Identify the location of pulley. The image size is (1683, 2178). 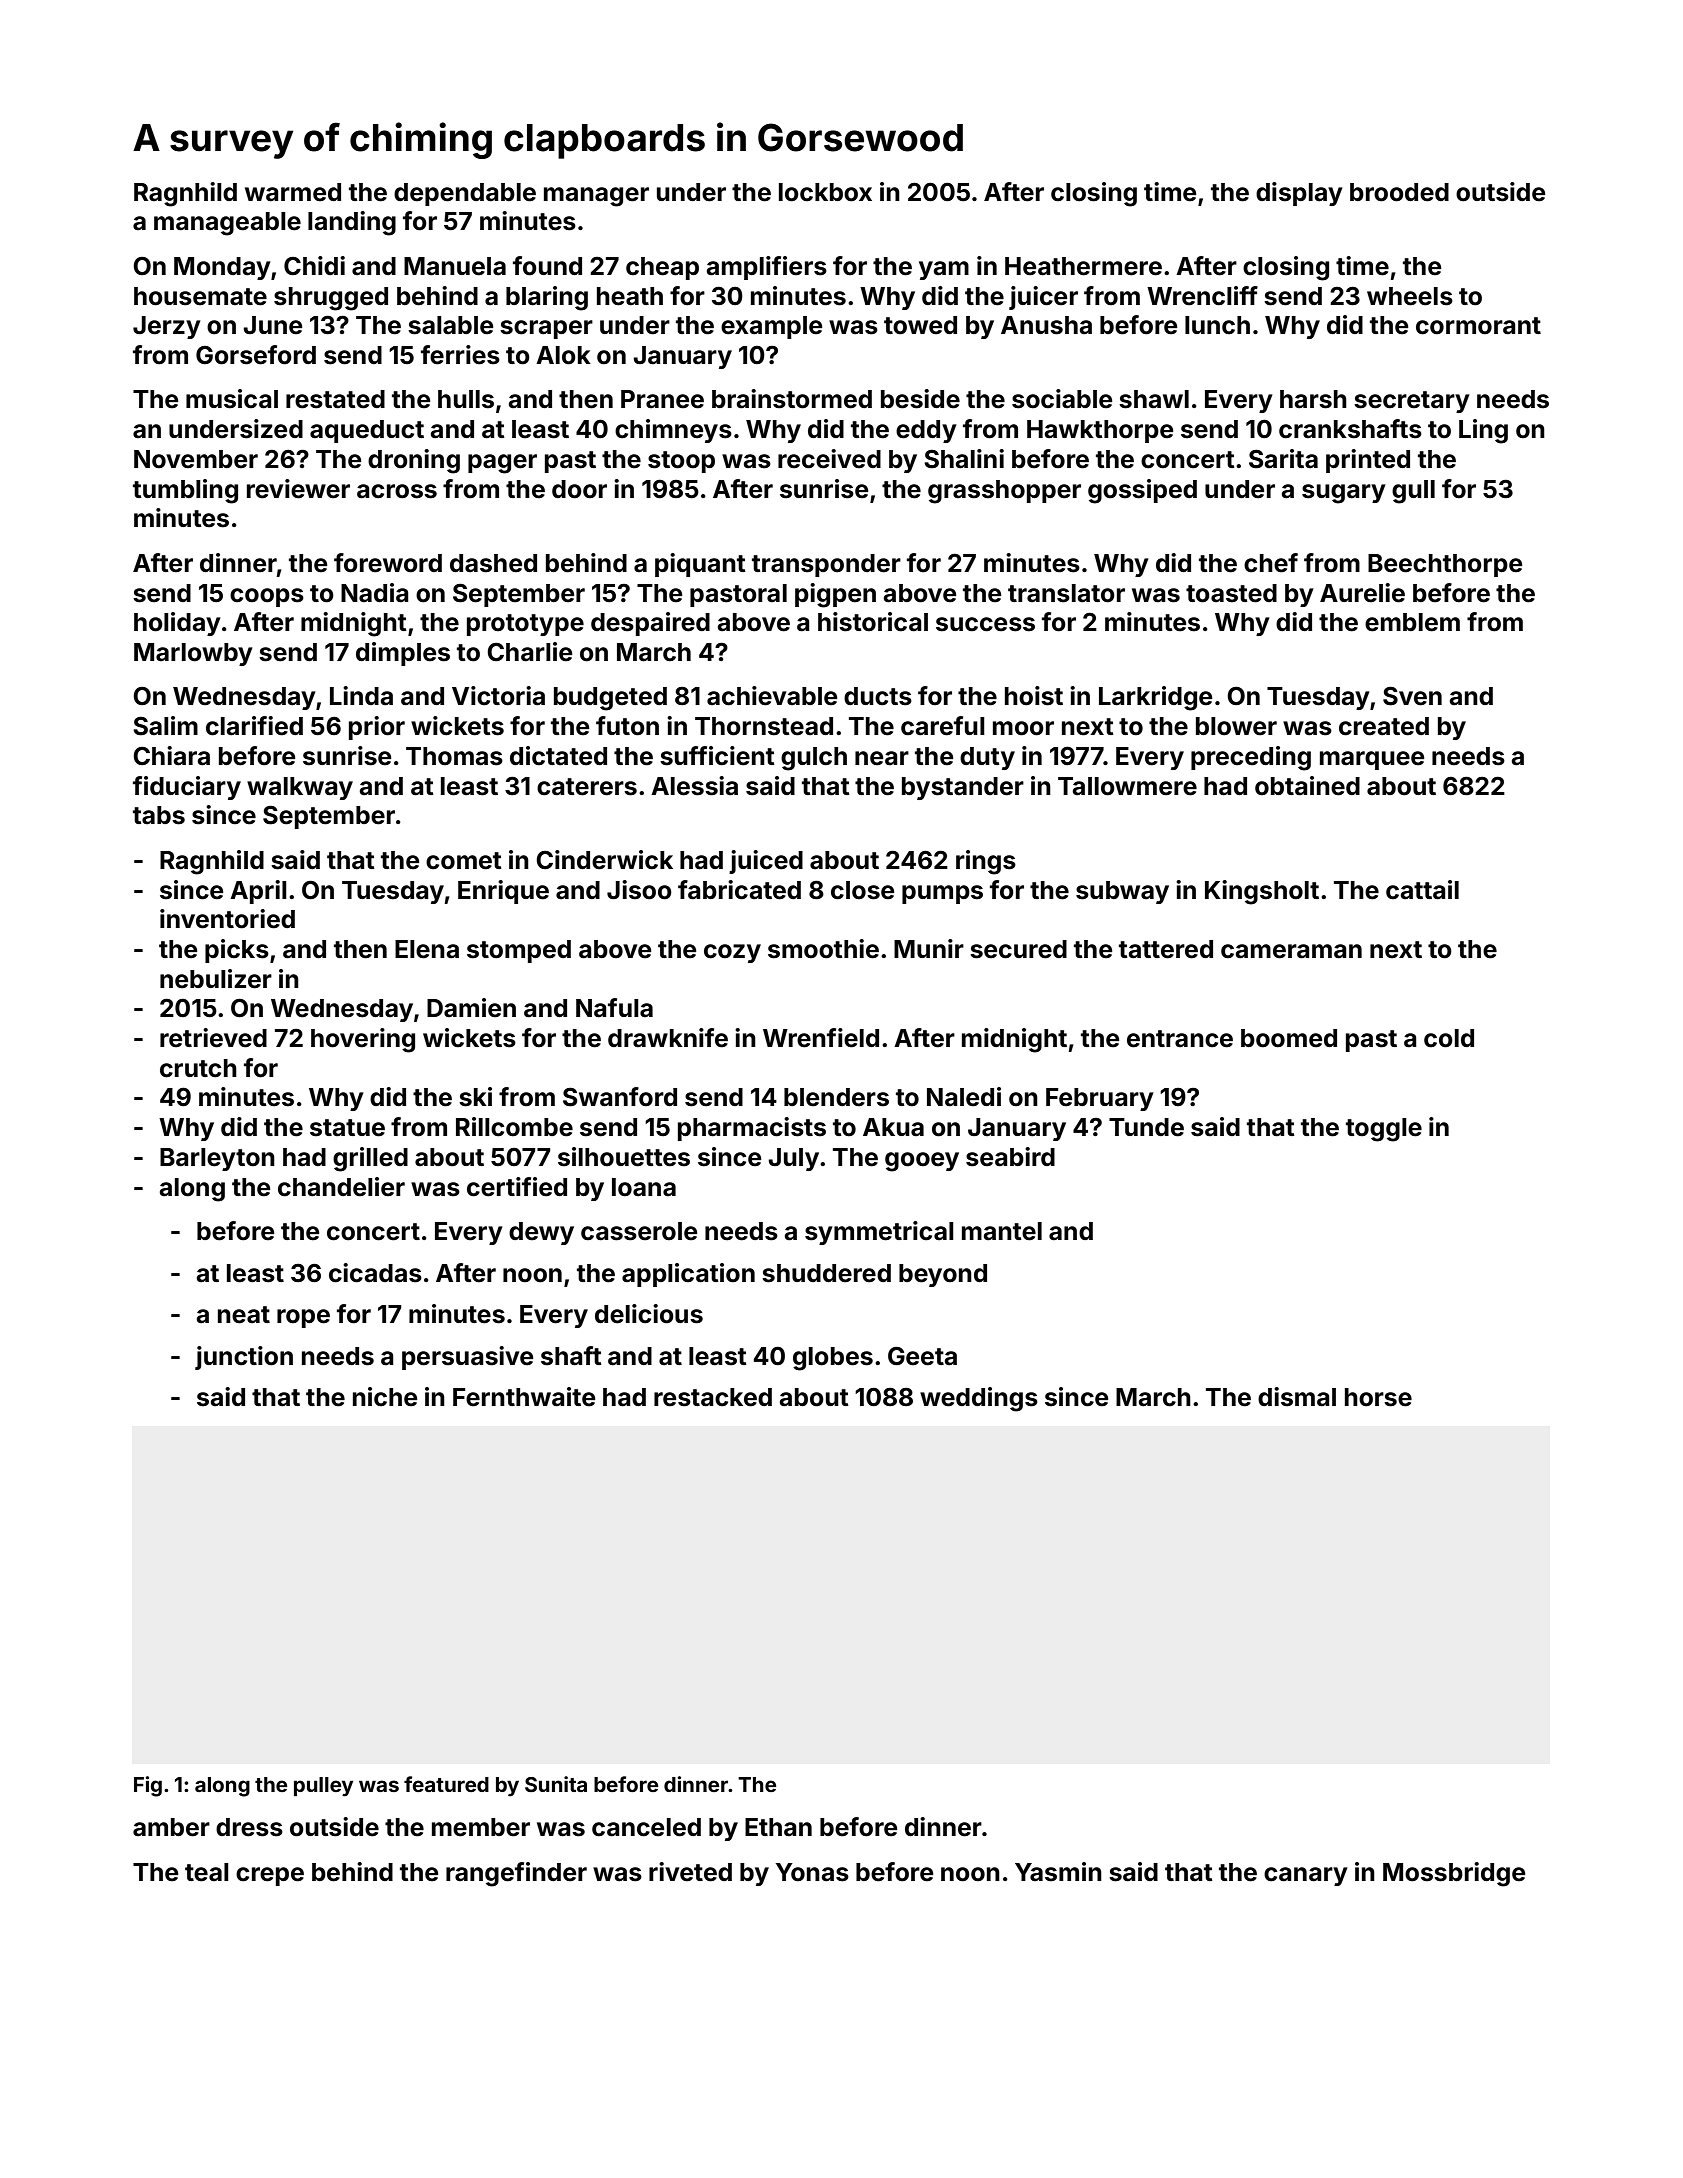
(323, 1787).
